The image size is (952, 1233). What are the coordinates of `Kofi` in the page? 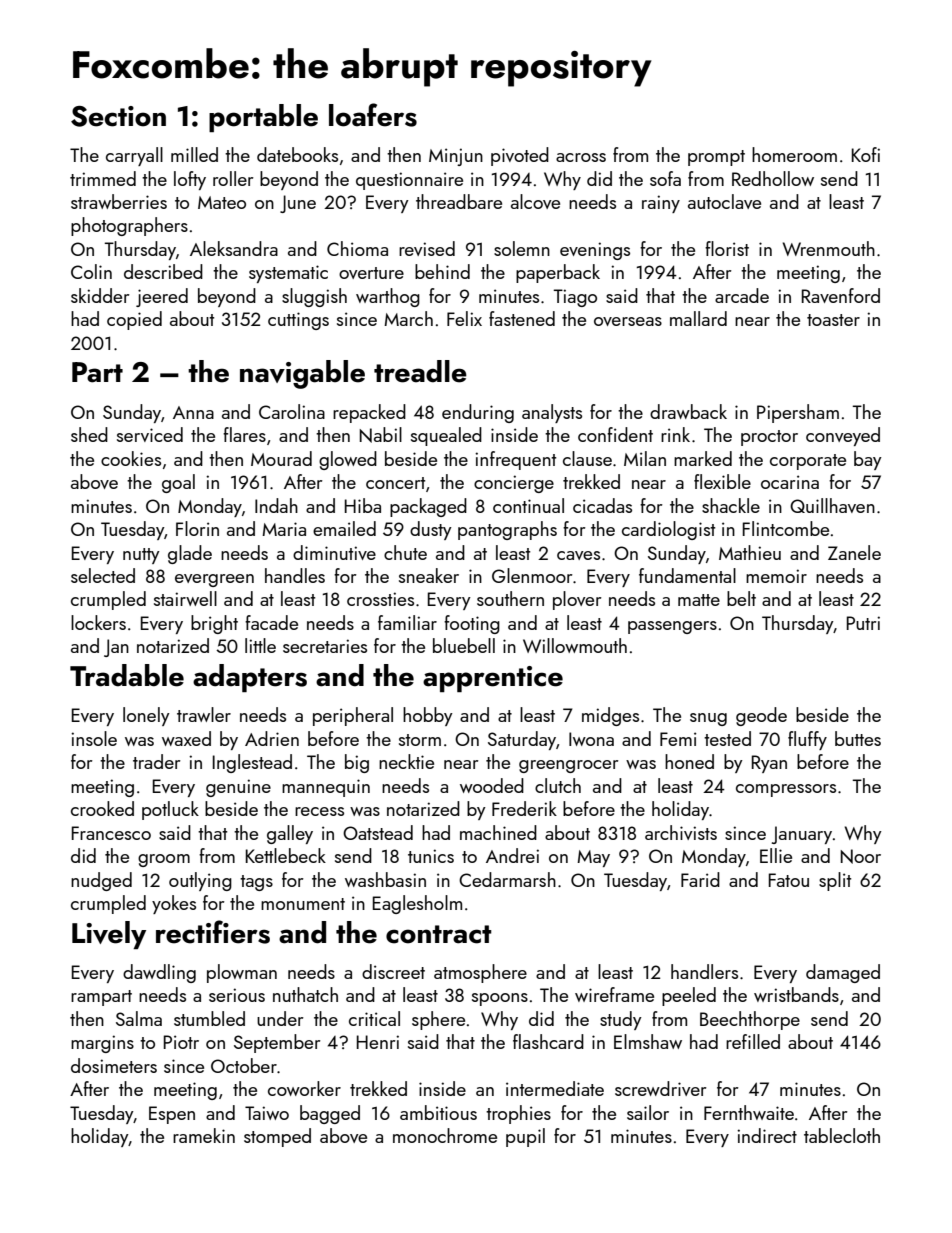 It's located at (866, 154).
